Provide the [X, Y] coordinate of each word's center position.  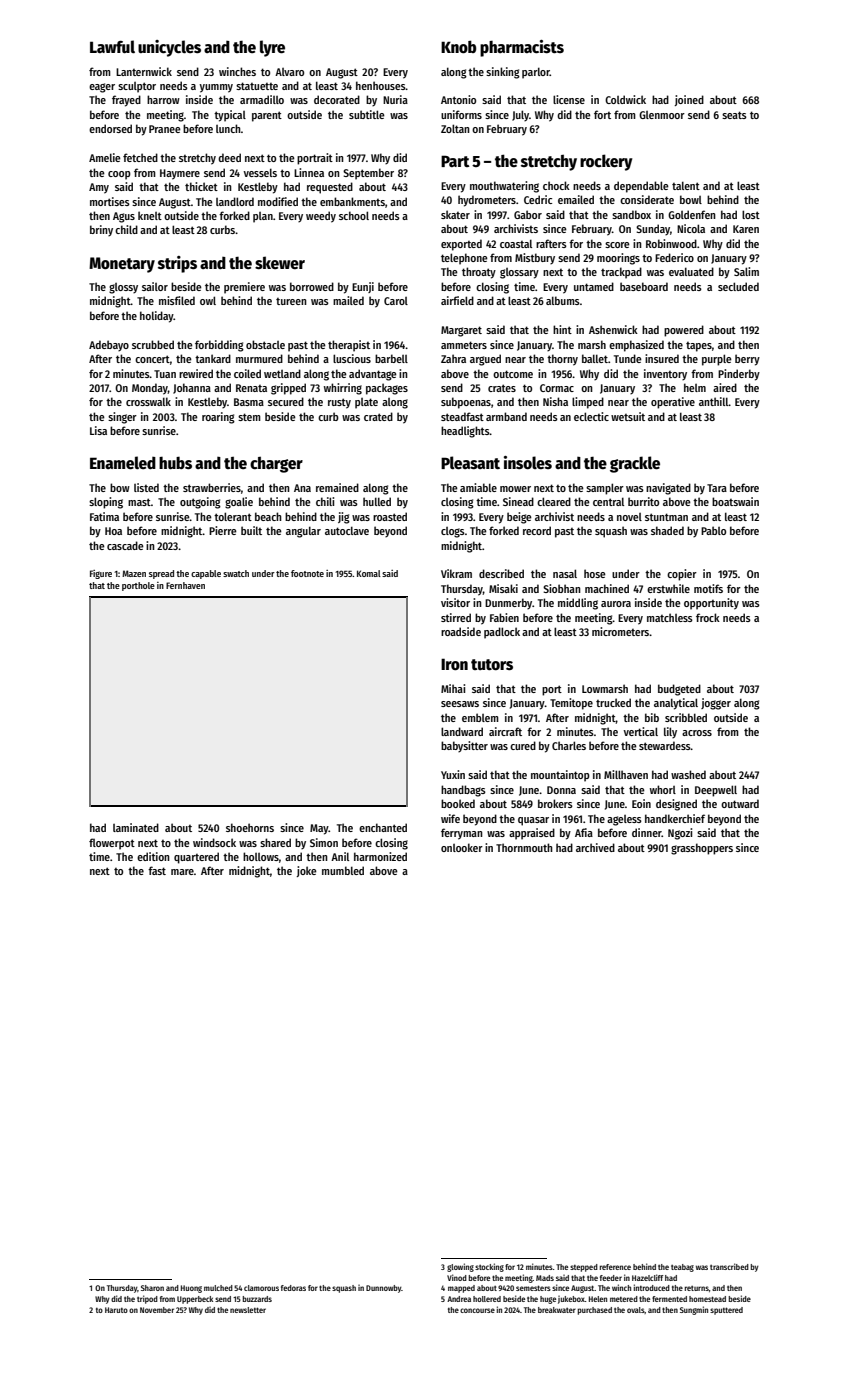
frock [708, 617]
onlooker [462, 847]
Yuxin [453, 774]
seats [734, 115]
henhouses [381, 85]
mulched [218, 1288]
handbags [463, 791]
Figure [101, 574]
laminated [136, 827]
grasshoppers [702, 849]
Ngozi [680, 834]
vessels [260, 172]
